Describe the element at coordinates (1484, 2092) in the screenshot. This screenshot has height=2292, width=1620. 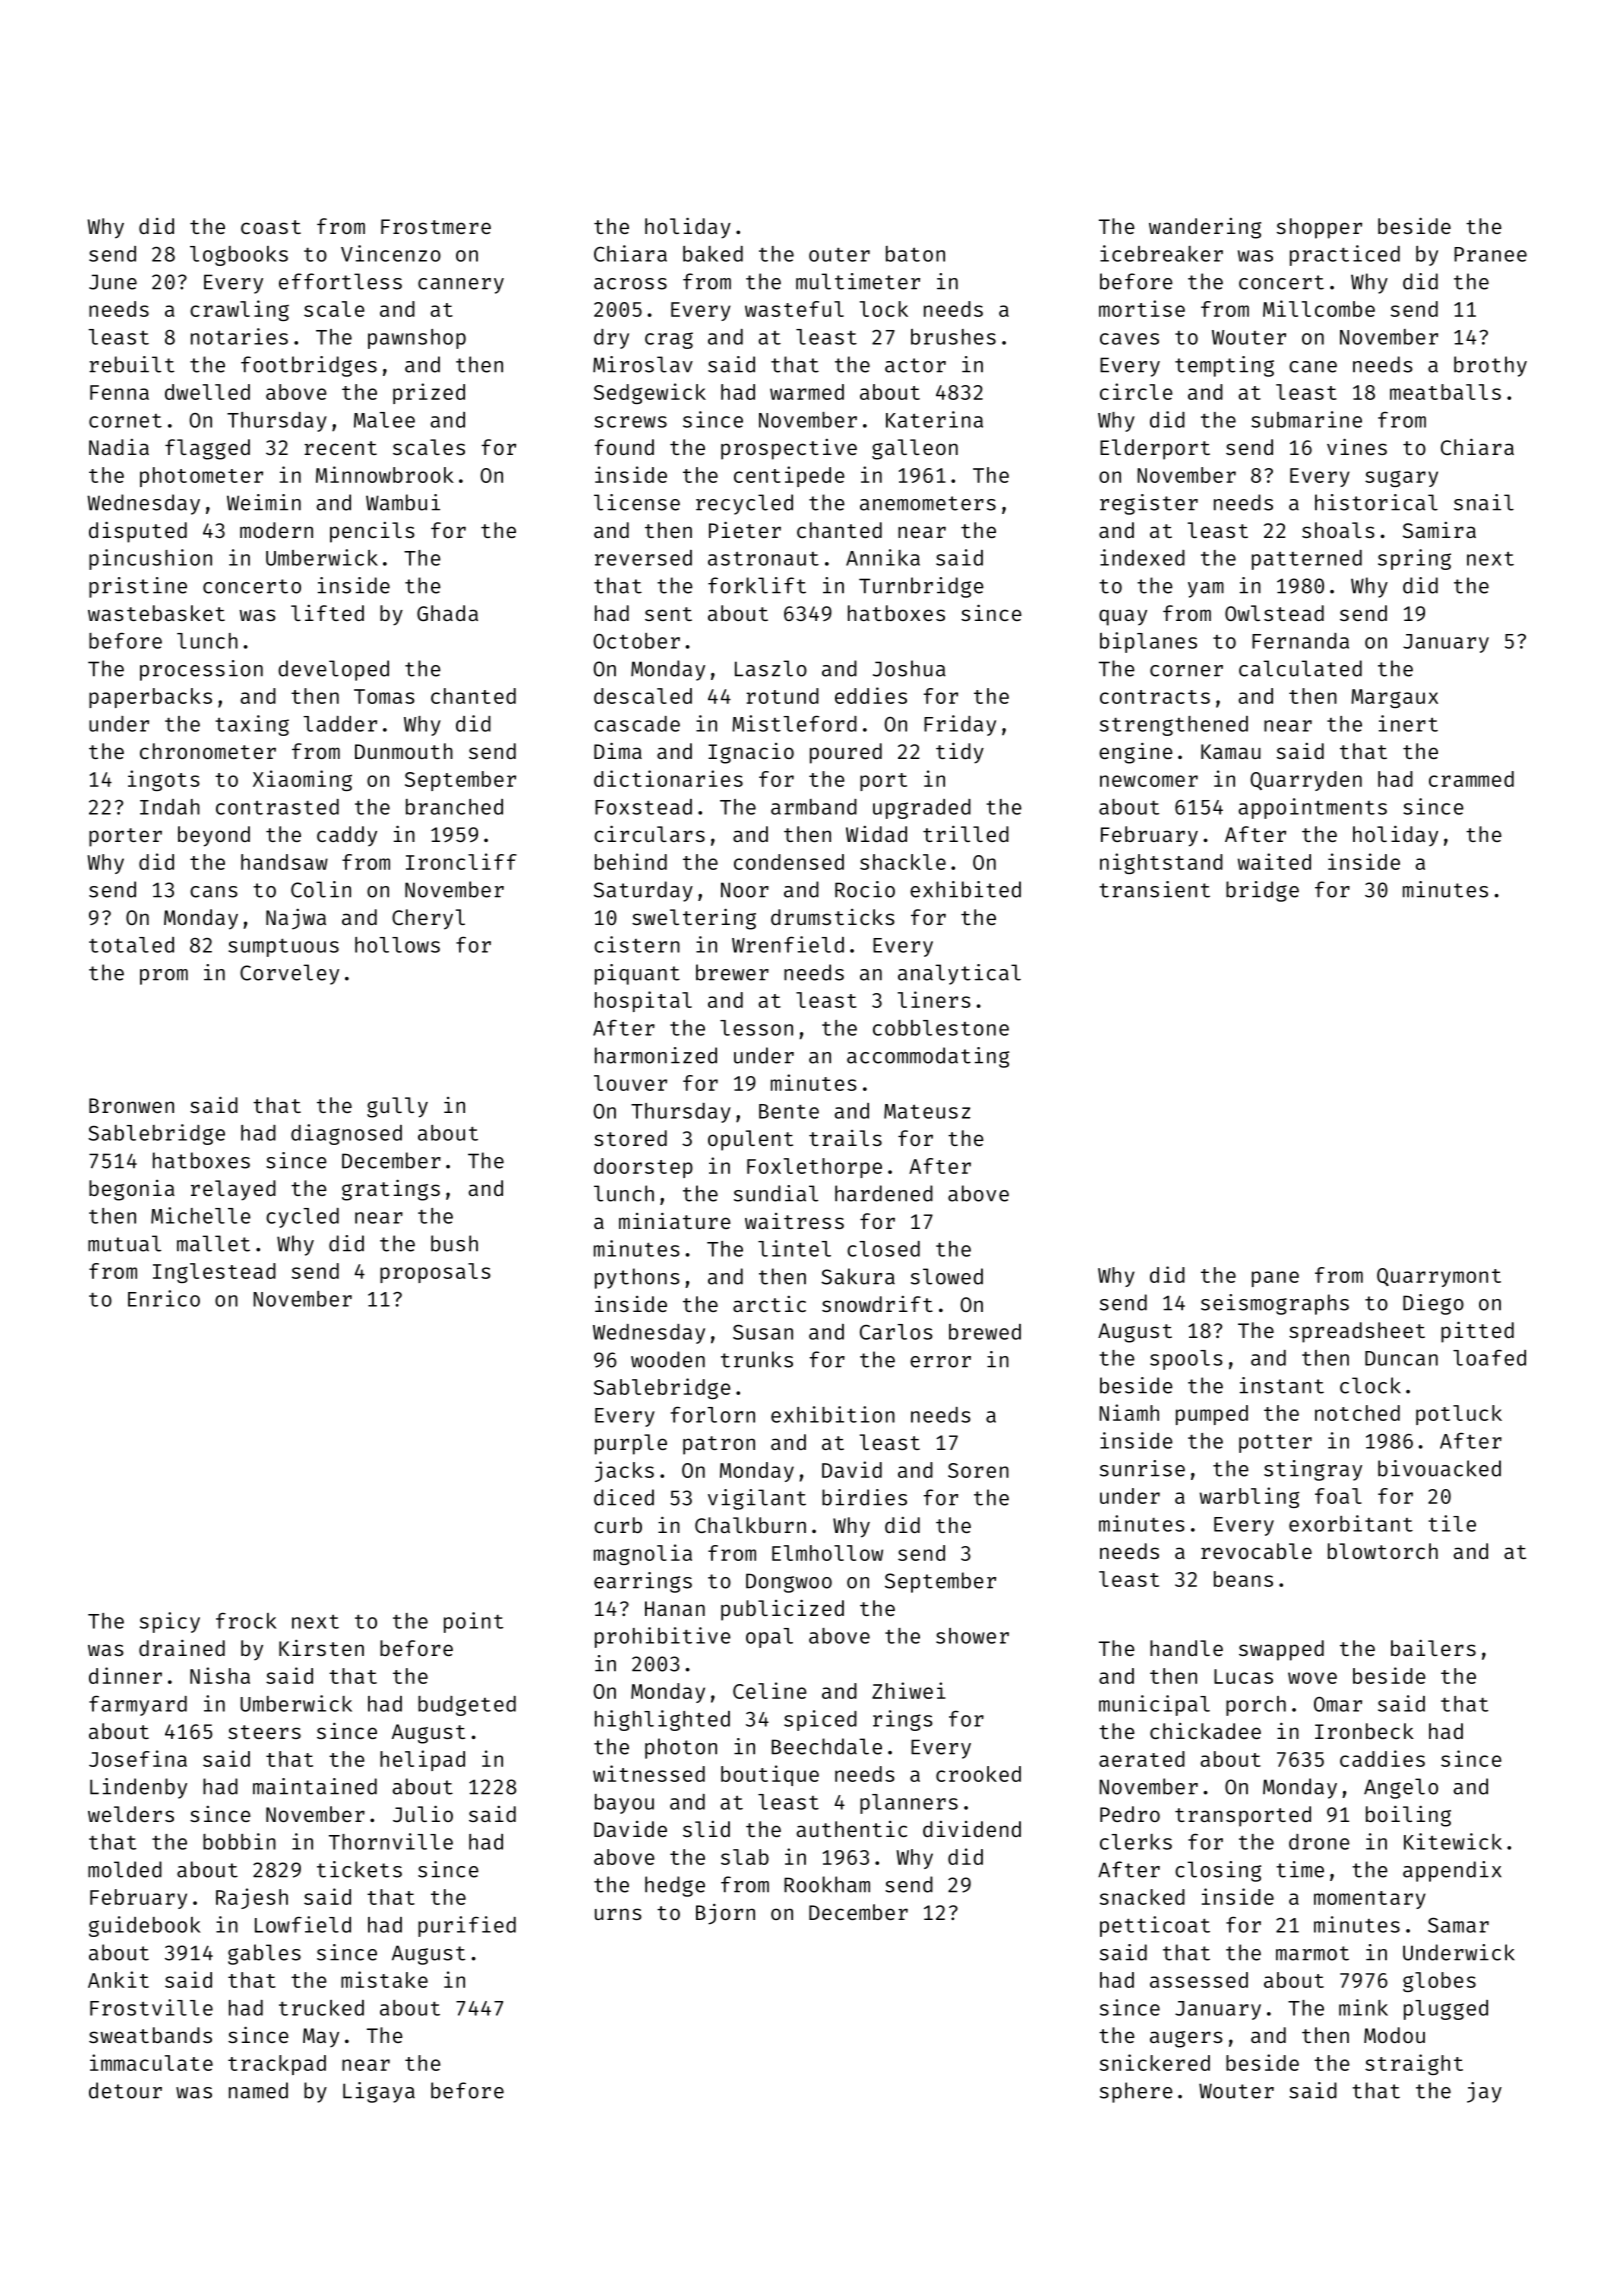
I see `jay` at that location.
